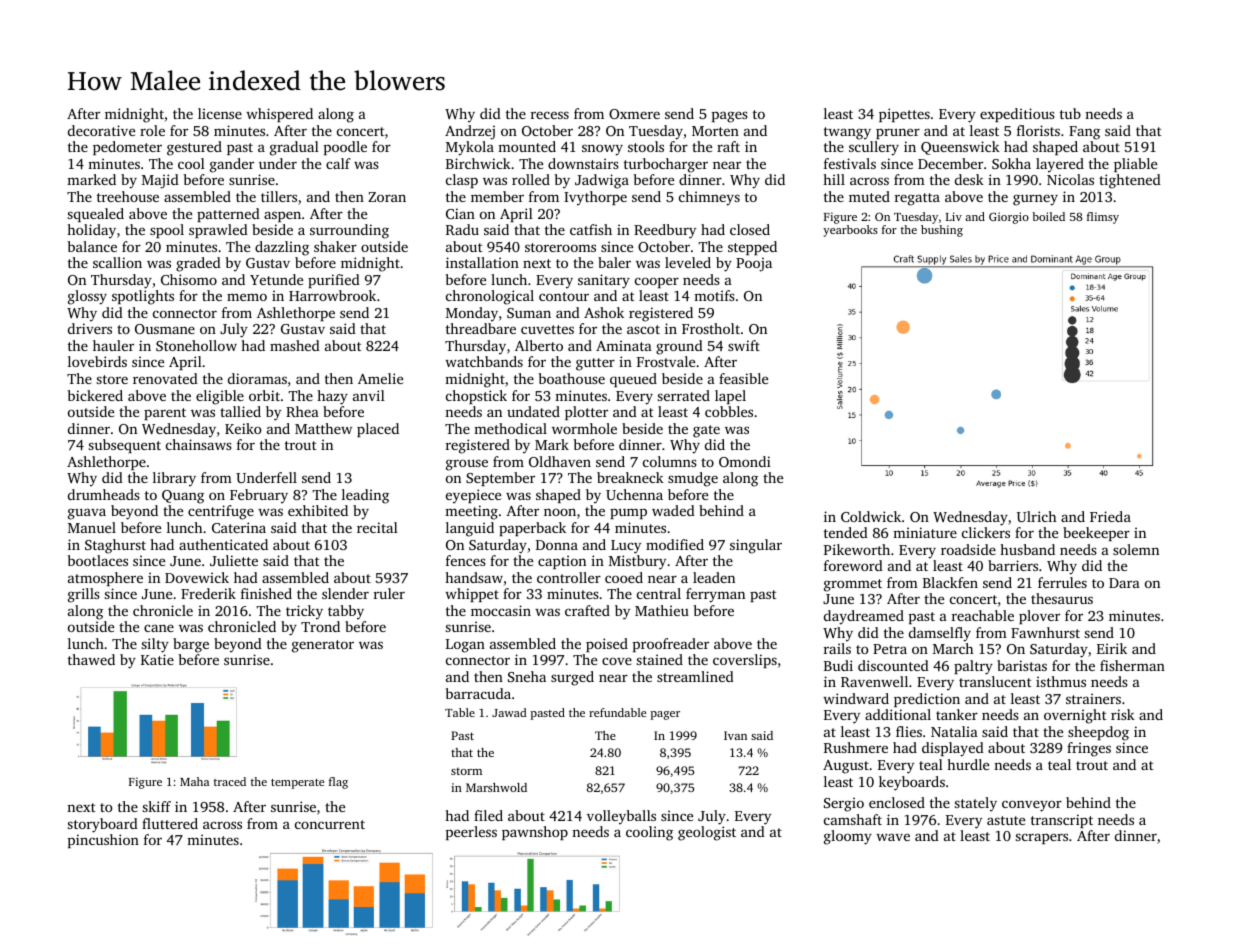 This image has height=952, width=1233. I want to click on pages, so click(730, 117).
